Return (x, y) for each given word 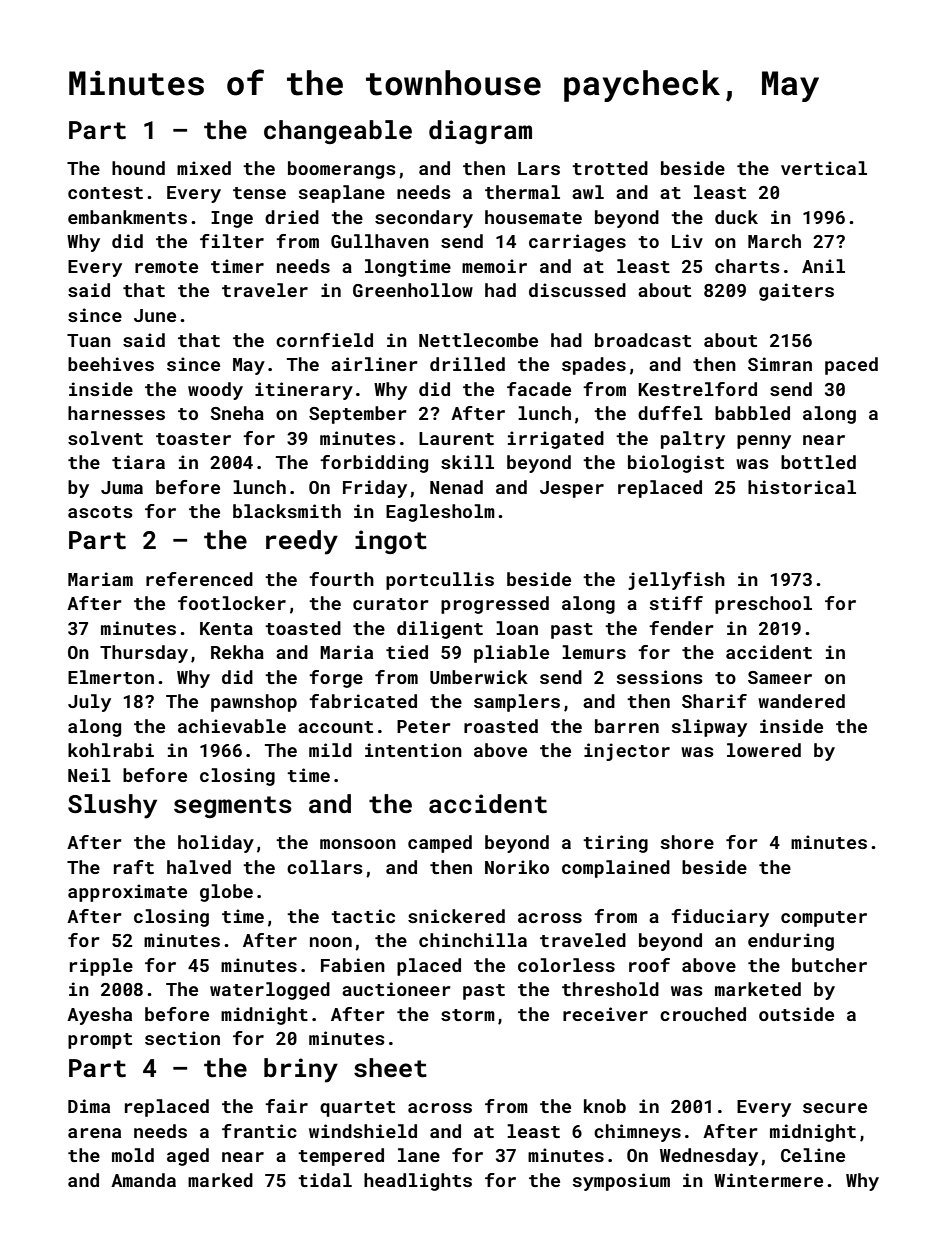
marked (220, 1180)
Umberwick (479, 677)
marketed (758, 989)
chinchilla (473, 940)
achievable (232, 726)
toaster (193, 439)
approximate (127, 893)
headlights (418, 1182)
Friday (375, 489)
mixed (204, 168)
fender (681, 628)
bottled (818, 462)
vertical (824, 168)
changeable (338, 132)
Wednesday (709, 1157)
